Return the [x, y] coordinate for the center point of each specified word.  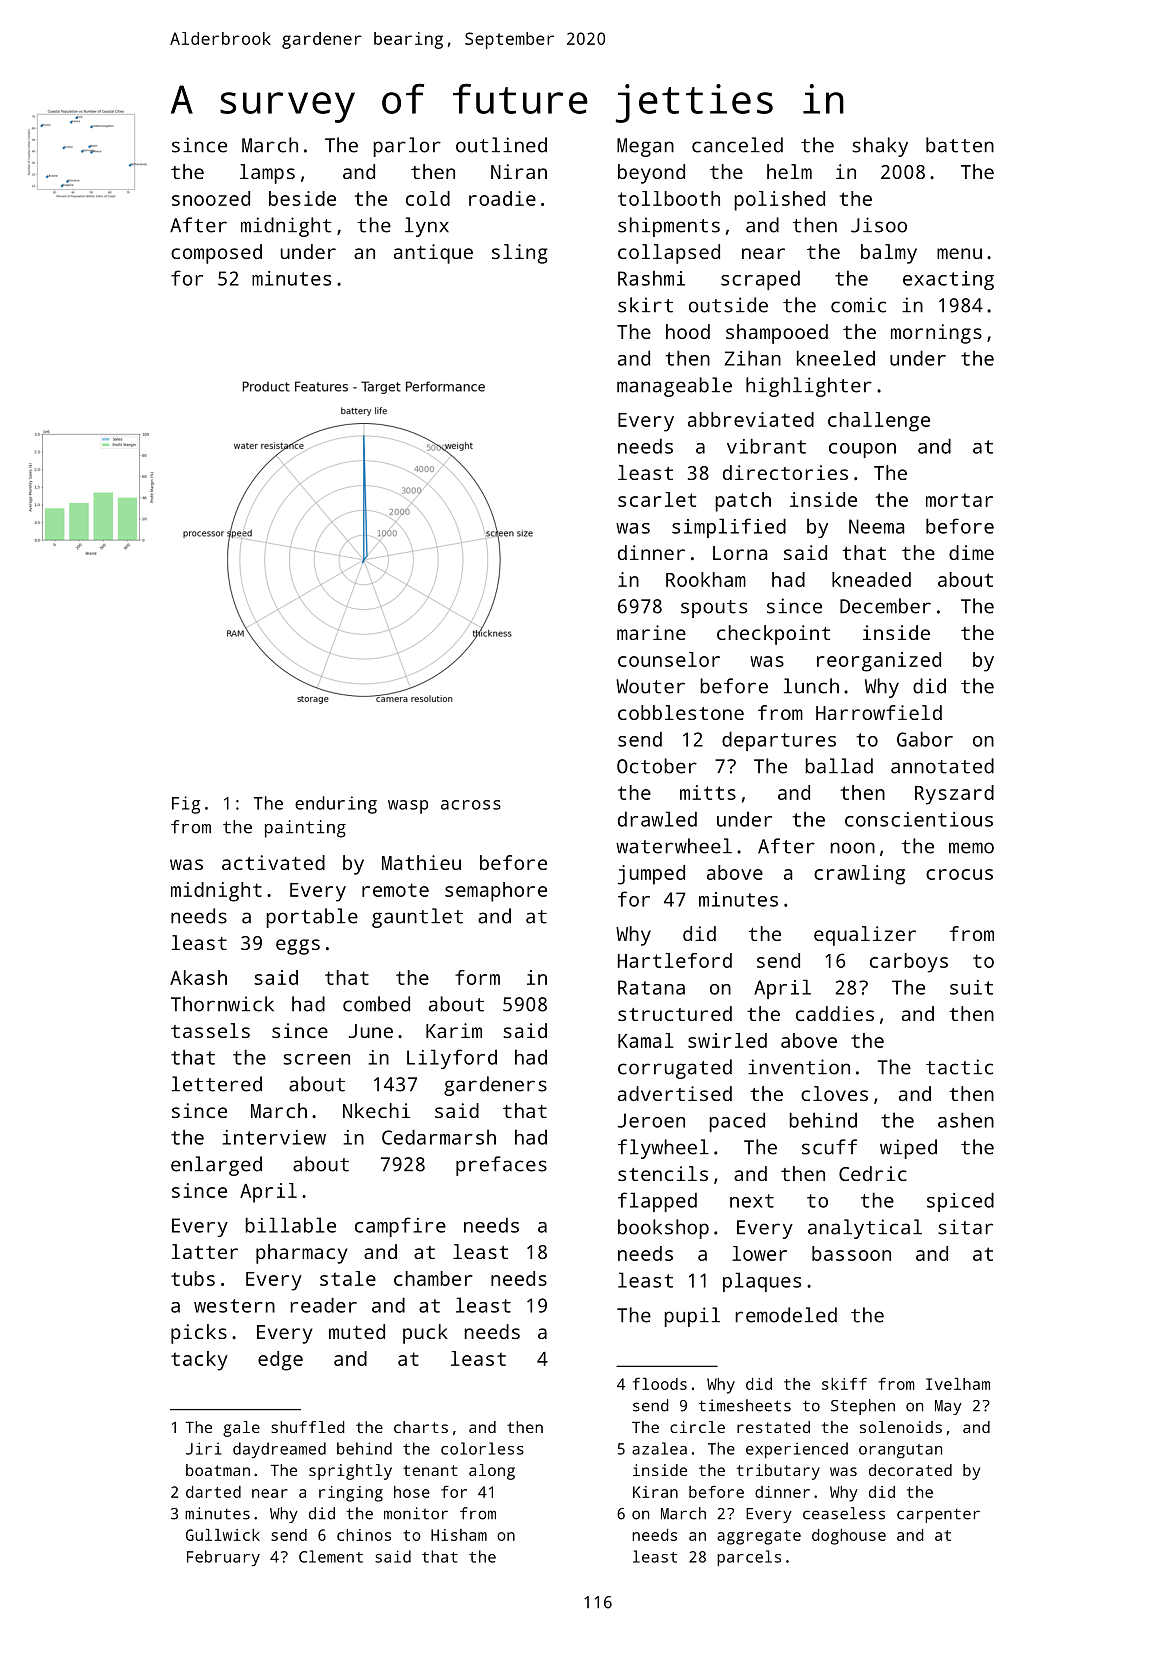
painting [305, 829]
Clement [331, 1556]
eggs [298, 947]
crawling [859, 875]
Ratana [651, 987]
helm [789, 171]
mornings [936, 334]
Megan [645, 147]
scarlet [657, 499]
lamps [267, 174]
